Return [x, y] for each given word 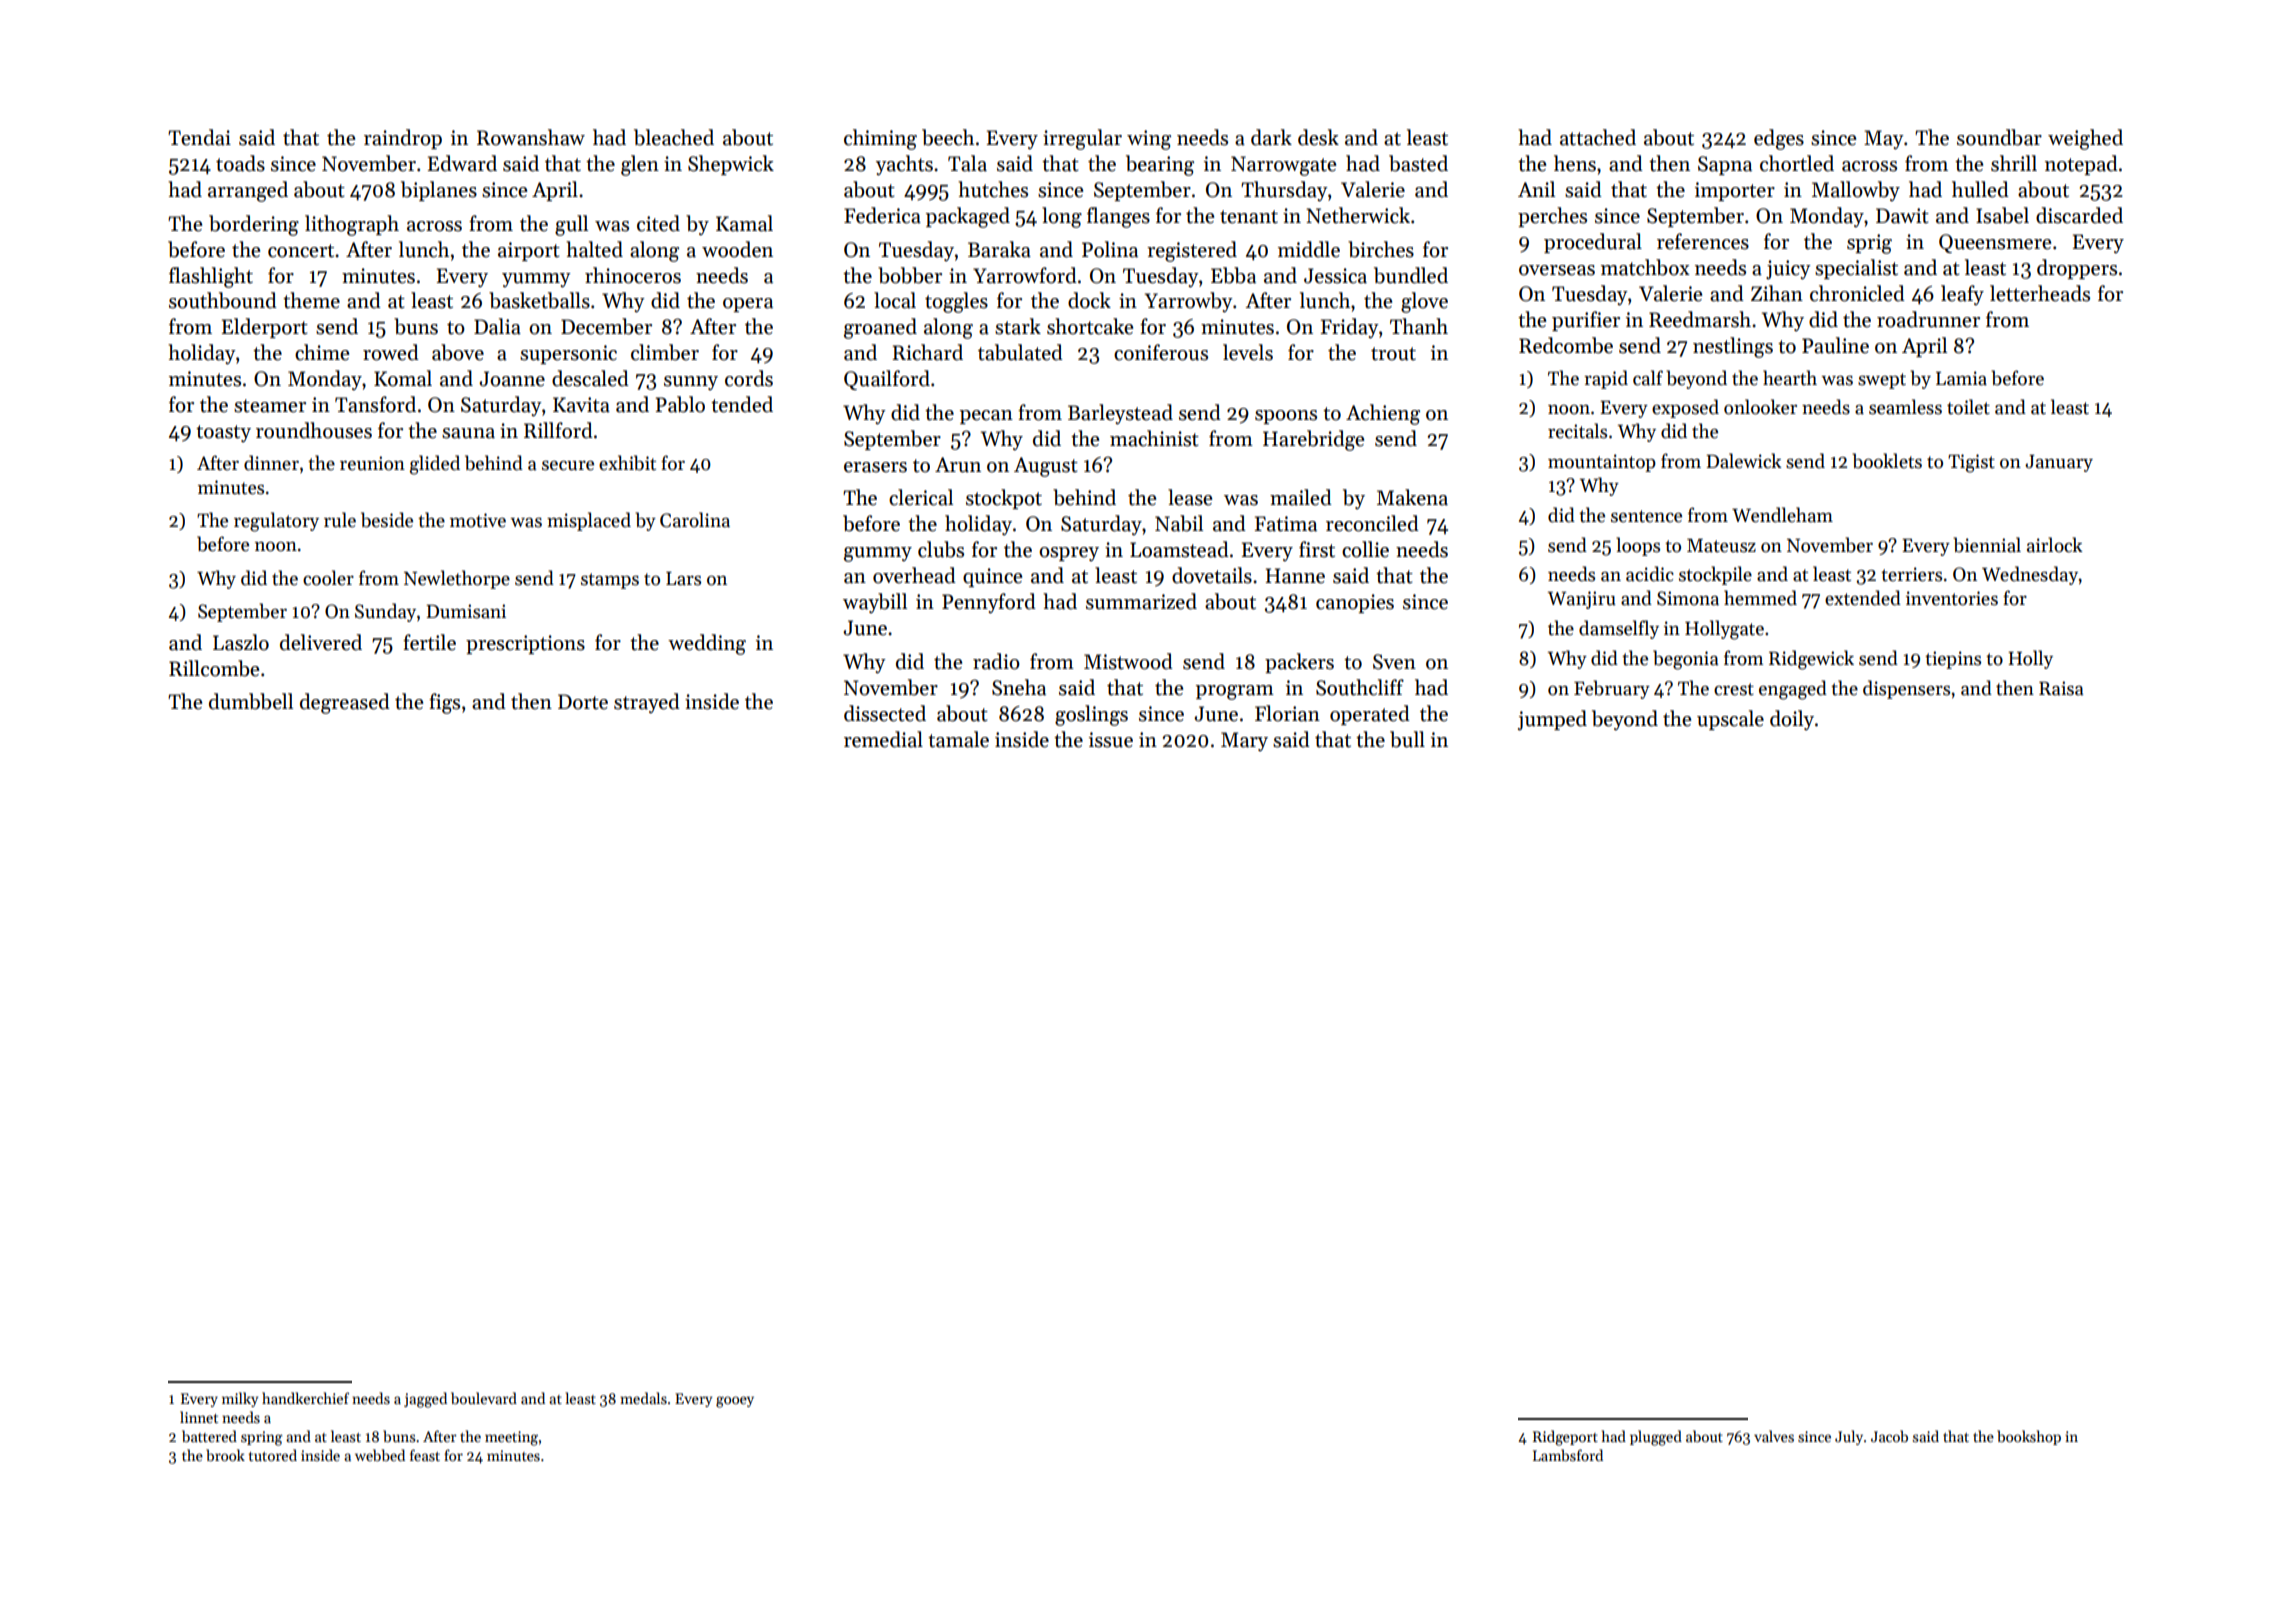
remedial [883, 739]
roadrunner [1928, 319]
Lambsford [1568, 1455]
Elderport [264, 328]
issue [1111, 740]
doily [1792, 720]
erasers [875, 467]
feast [425, 1455]
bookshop [2029, 1437]
